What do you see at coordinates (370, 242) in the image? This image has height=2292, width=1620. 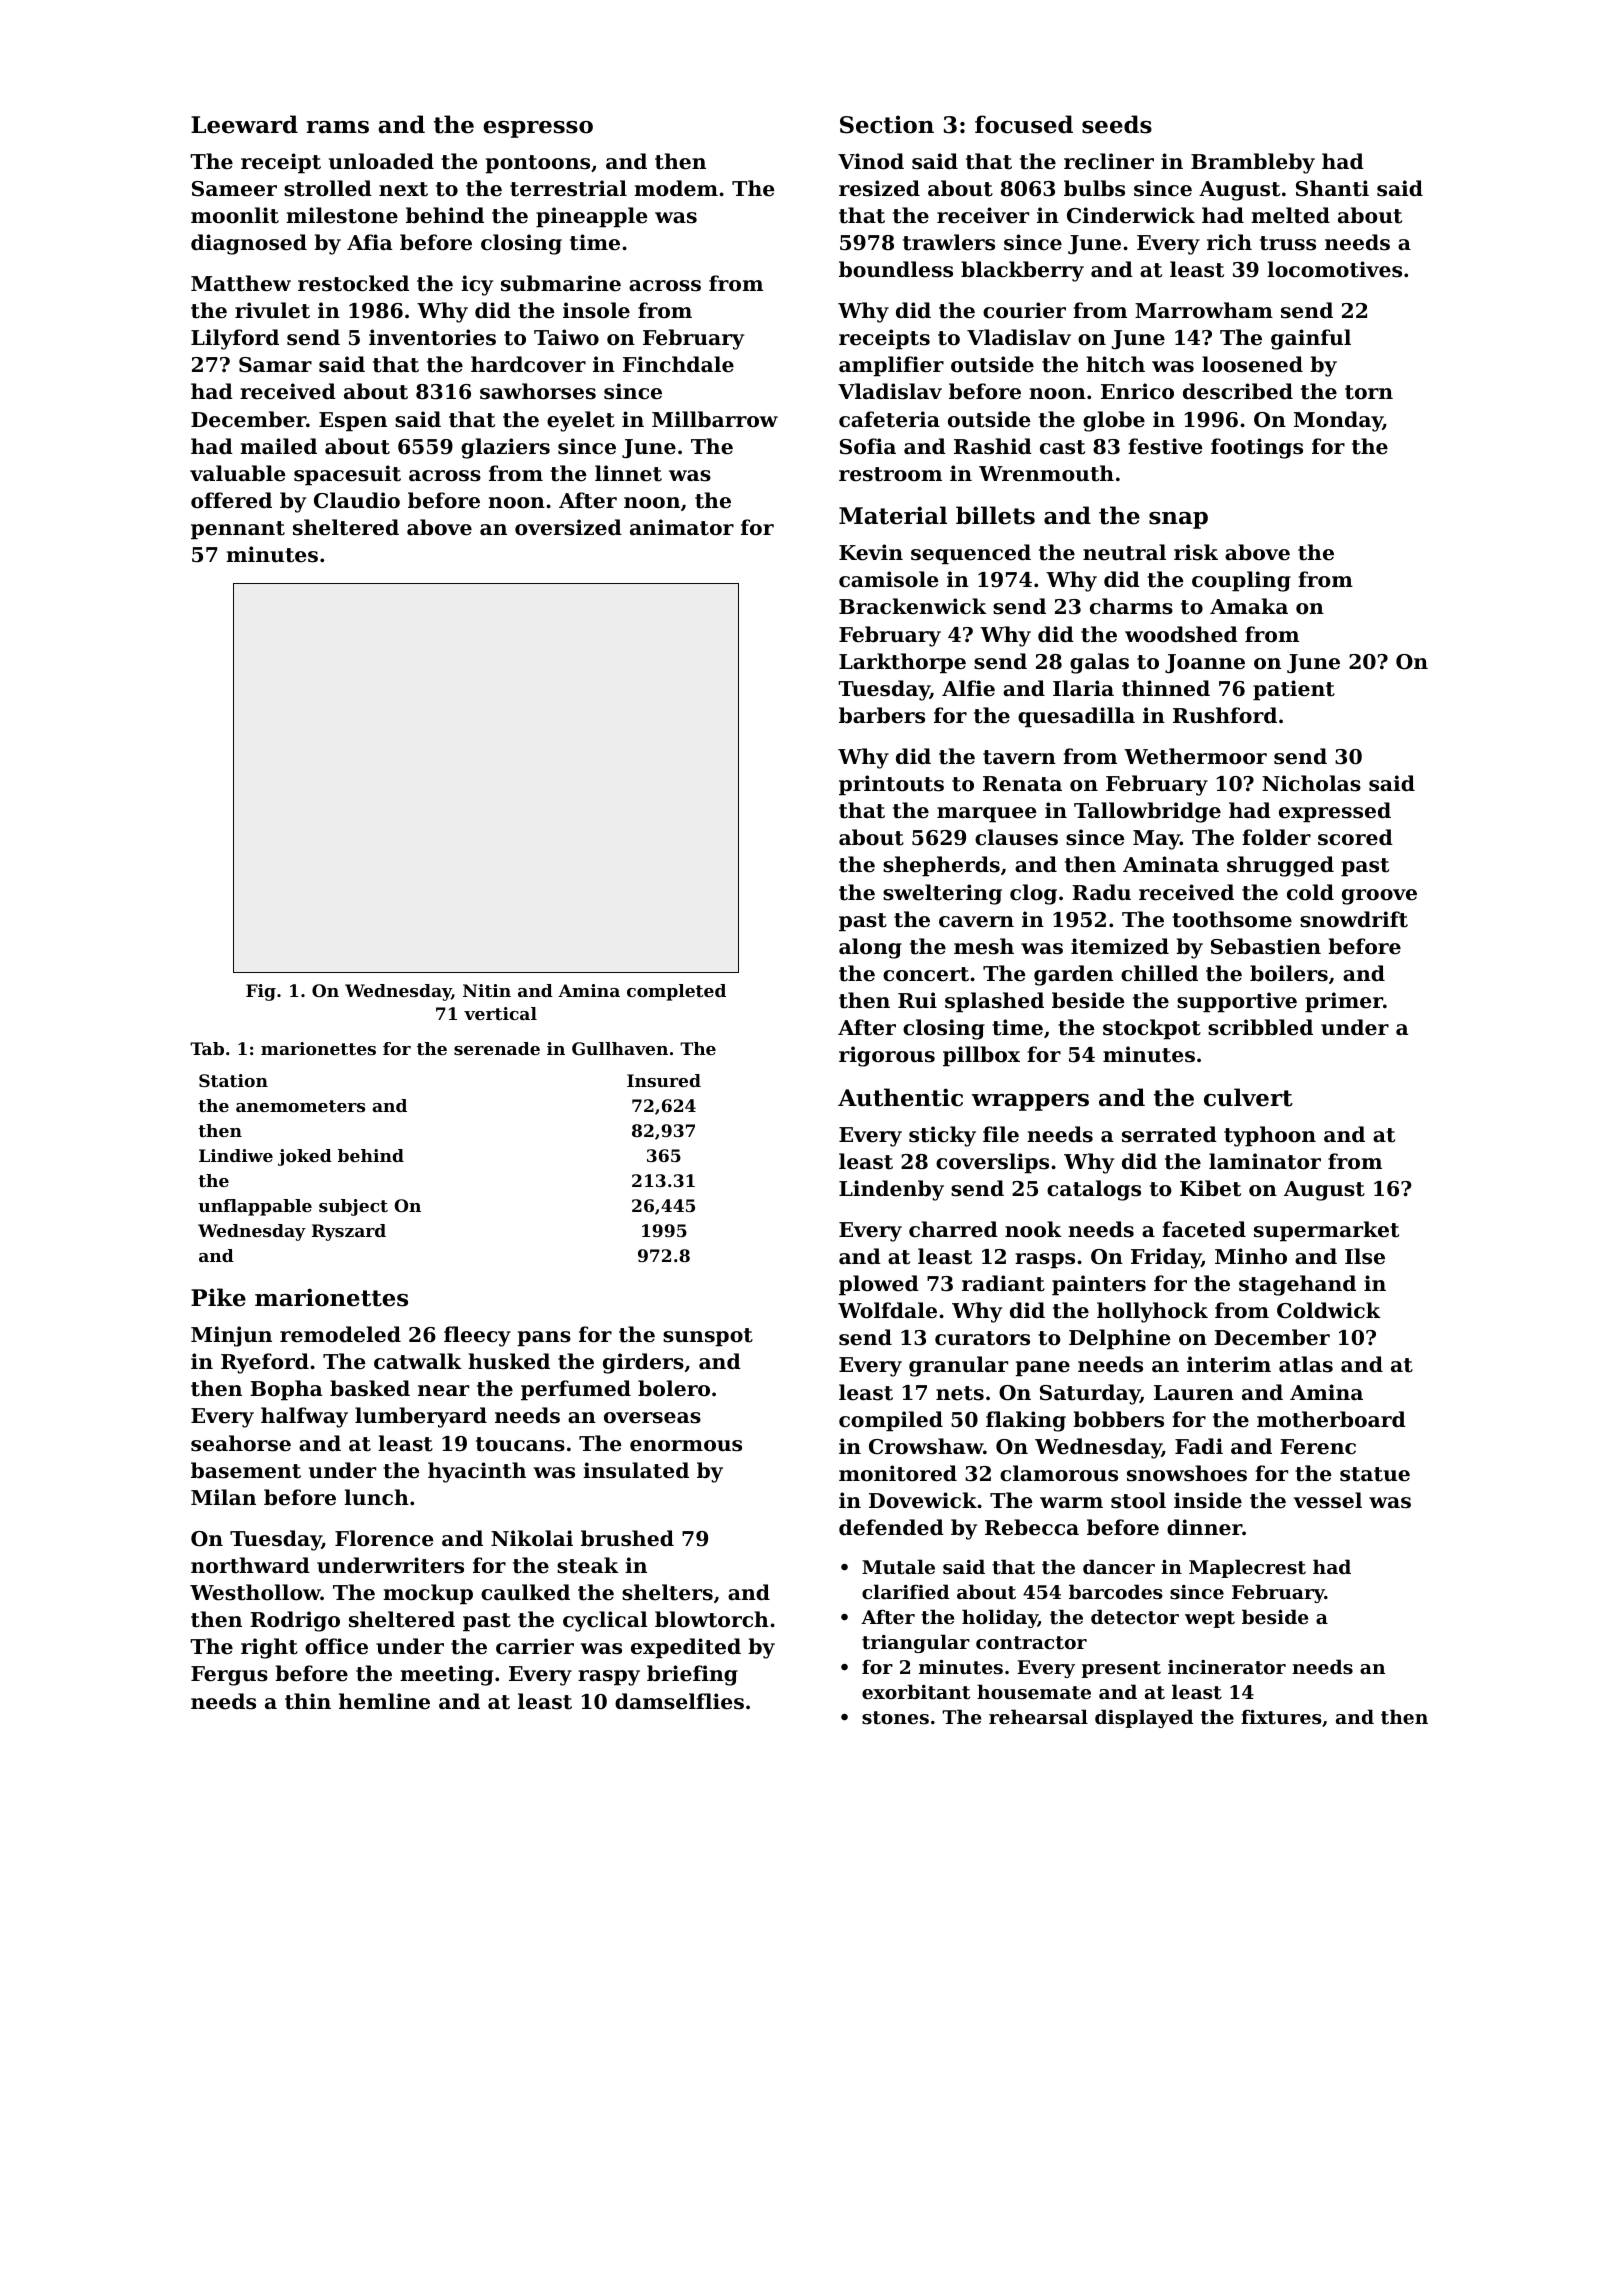 I see `Afia` at bounding box center [370, 242].
